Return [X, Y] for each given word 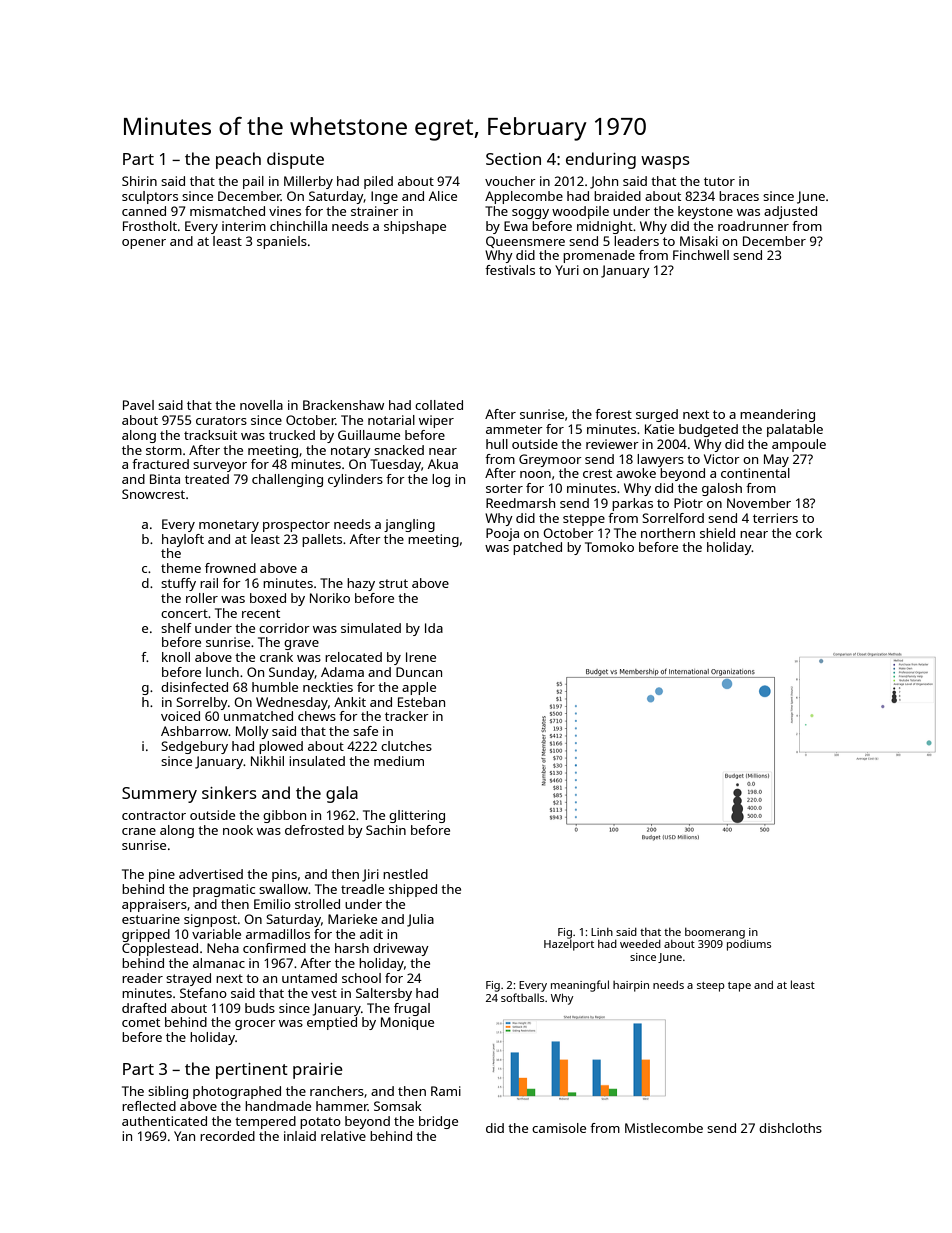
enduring [601, 160]
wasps [665, 162]
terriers [775, 518]
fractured [160, 464]
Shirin [139, 181]
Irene [421, 657]
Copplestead [160, 949]
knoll [176, 657]
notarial [391, 420]
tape [739, 987]
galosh [722, 489]
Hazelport [569, 945]
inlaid [300, 1136]
